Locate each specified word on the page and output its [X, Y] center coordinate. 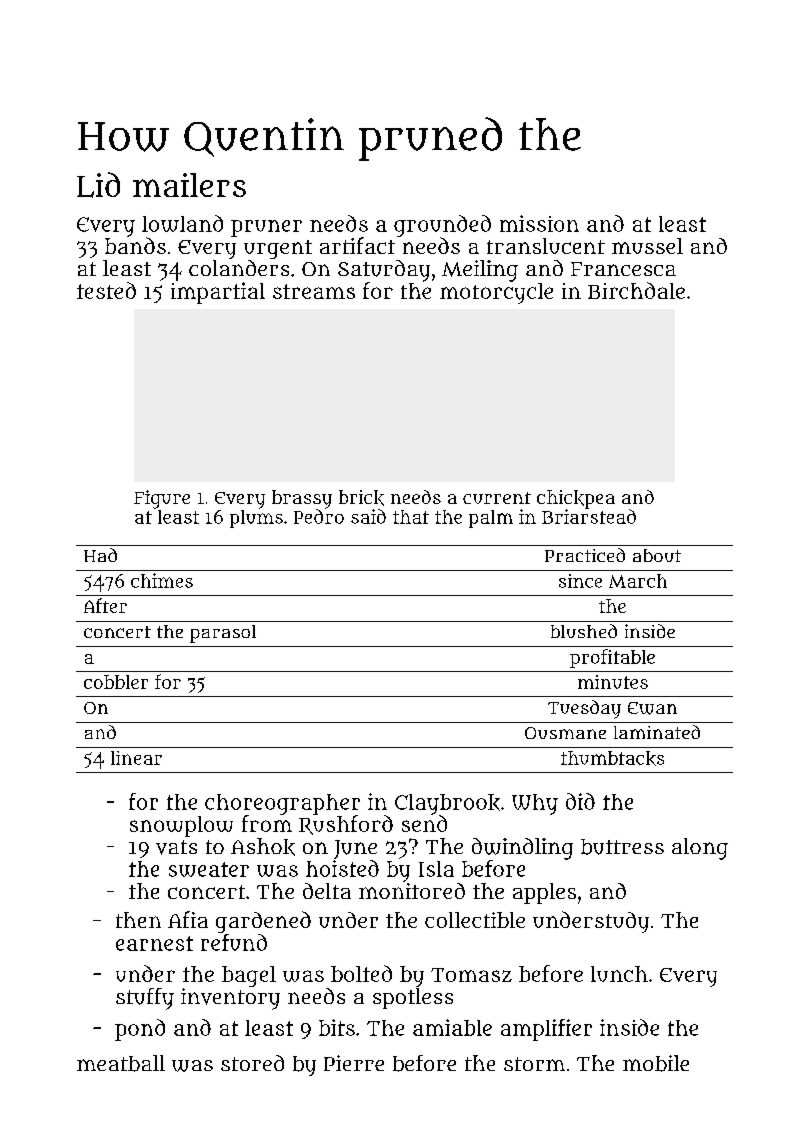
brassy [302, 499]
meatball [121, 1063]
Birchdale [636, 290]
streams [314, 291]
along [700, 849]
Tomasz [471, 975]
